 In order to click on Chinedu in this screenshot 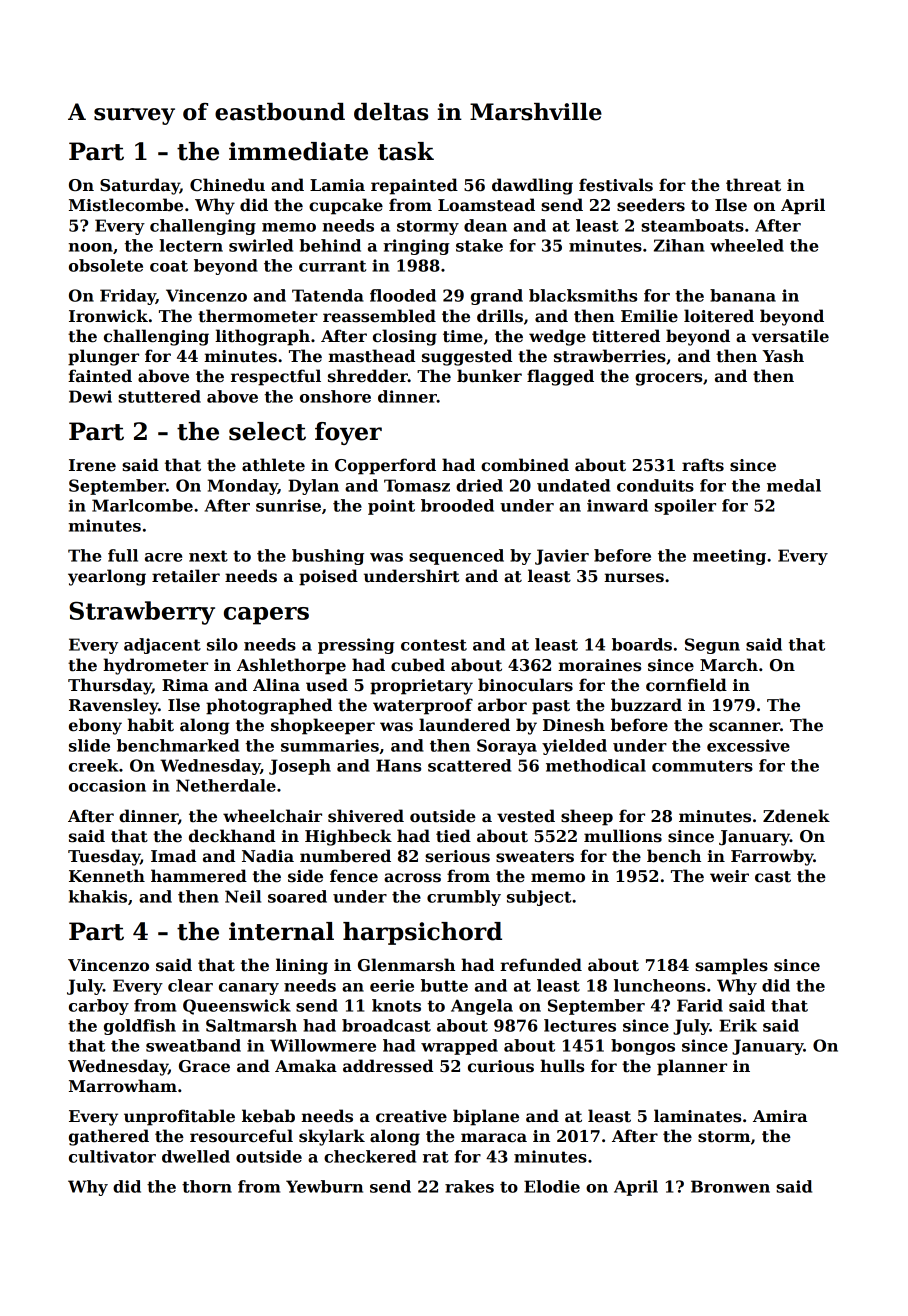, I will do `click(227, 185)`.
